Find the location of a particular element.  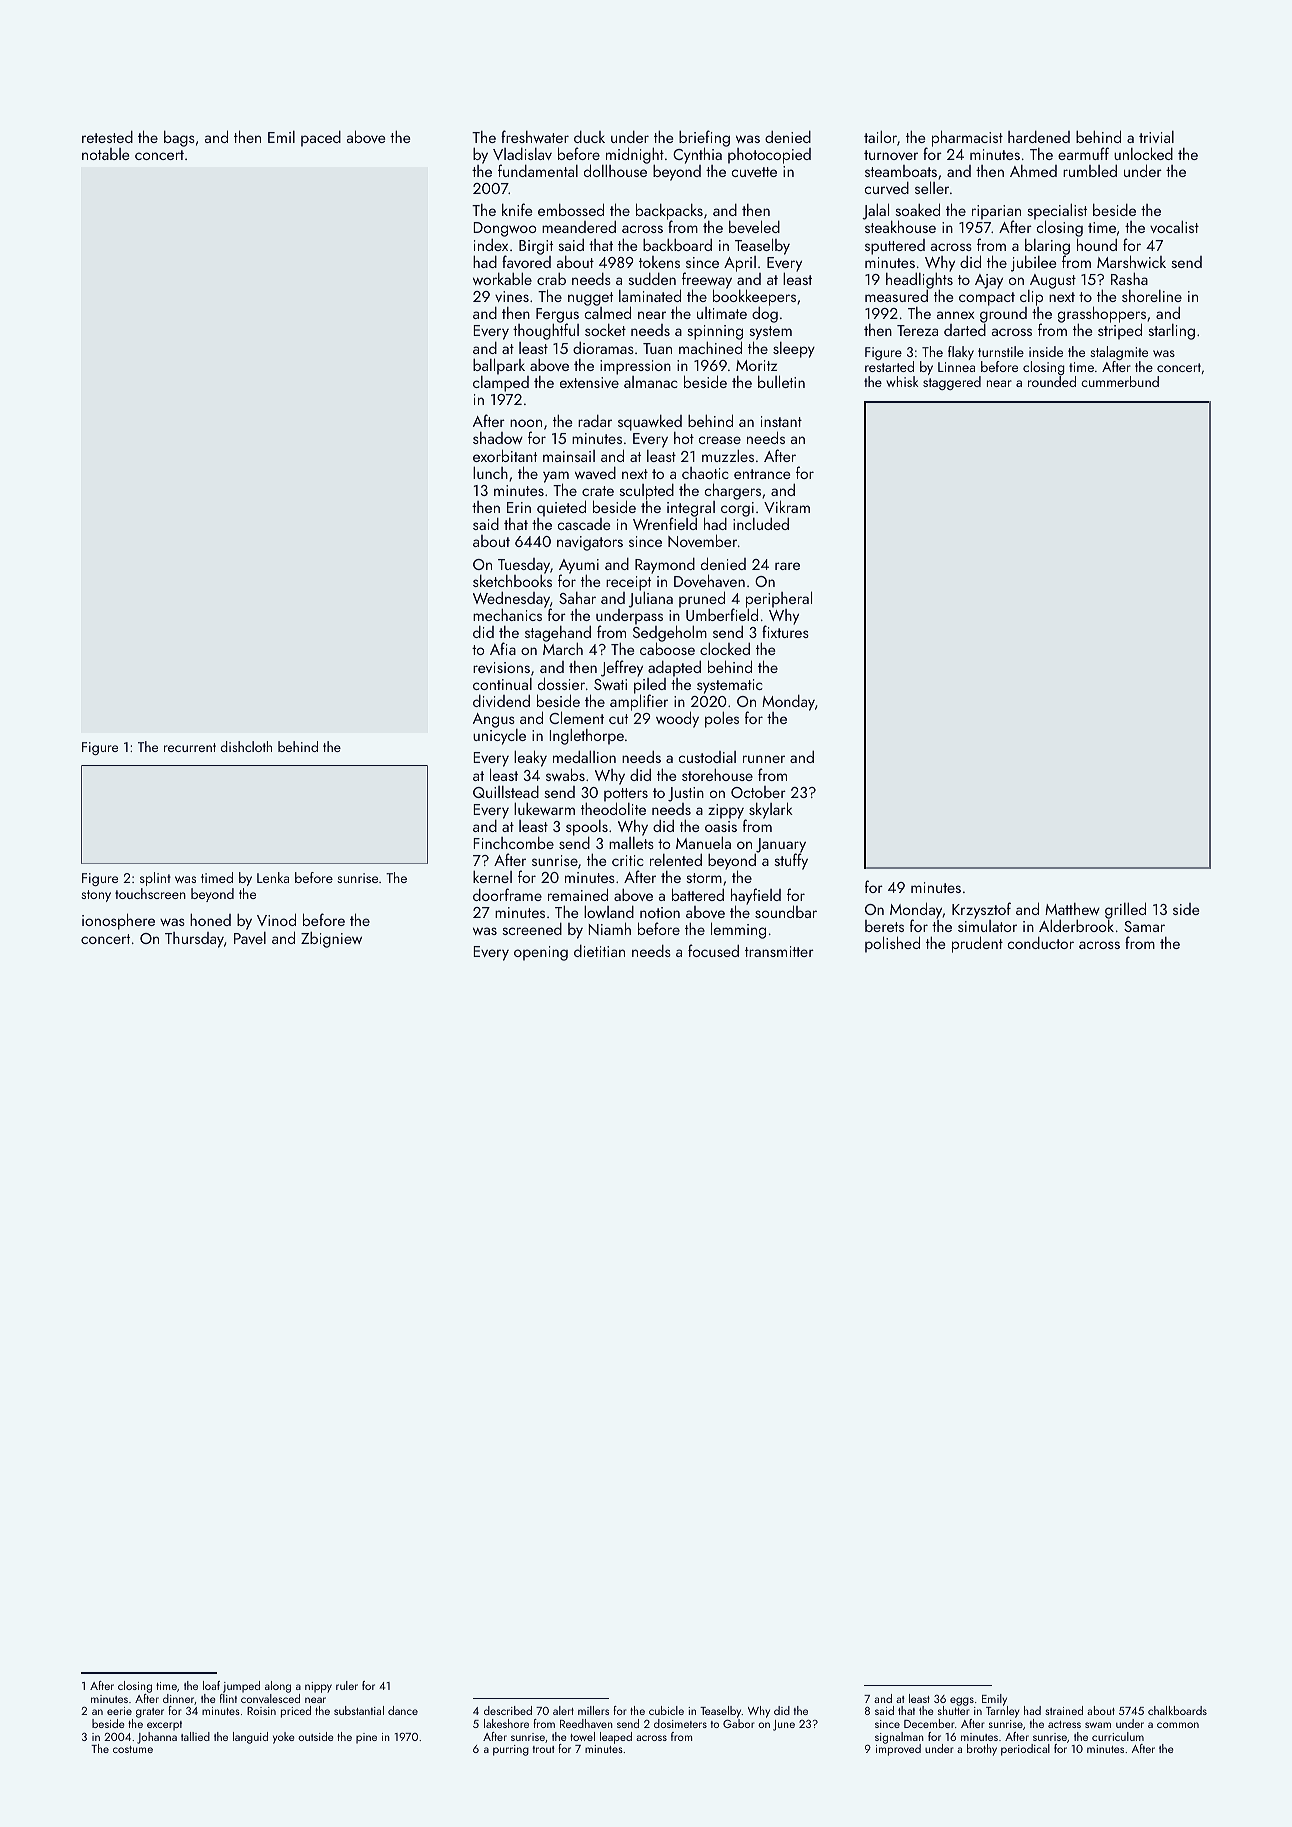

Zbigniew is located at coordinates (331, 940).
